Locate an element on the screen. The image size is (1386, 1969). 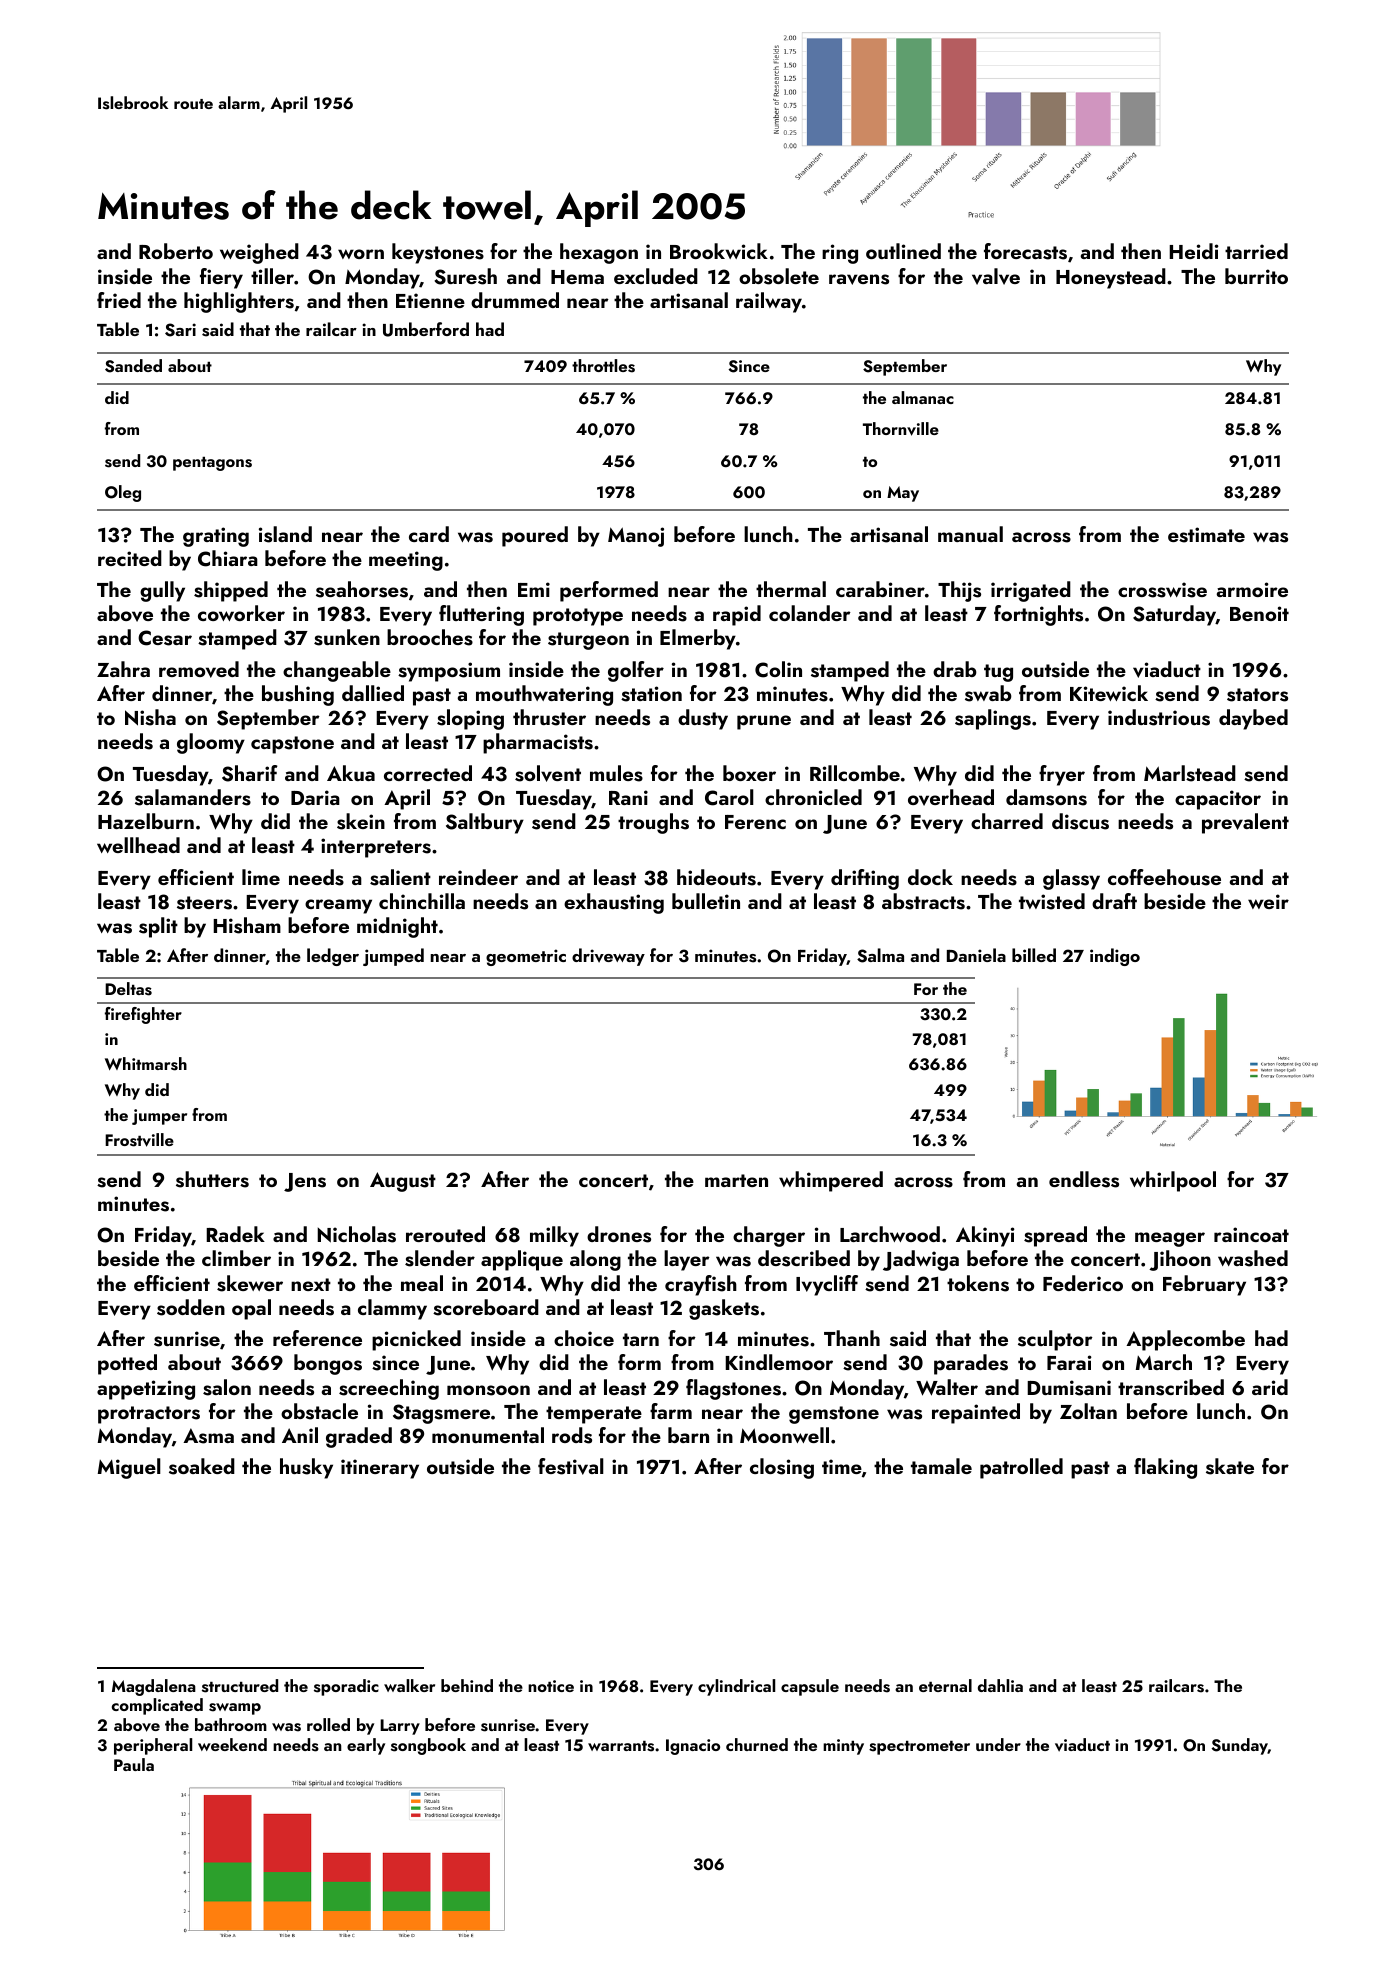
Rillcombe is located at coordinates (855, 773).
